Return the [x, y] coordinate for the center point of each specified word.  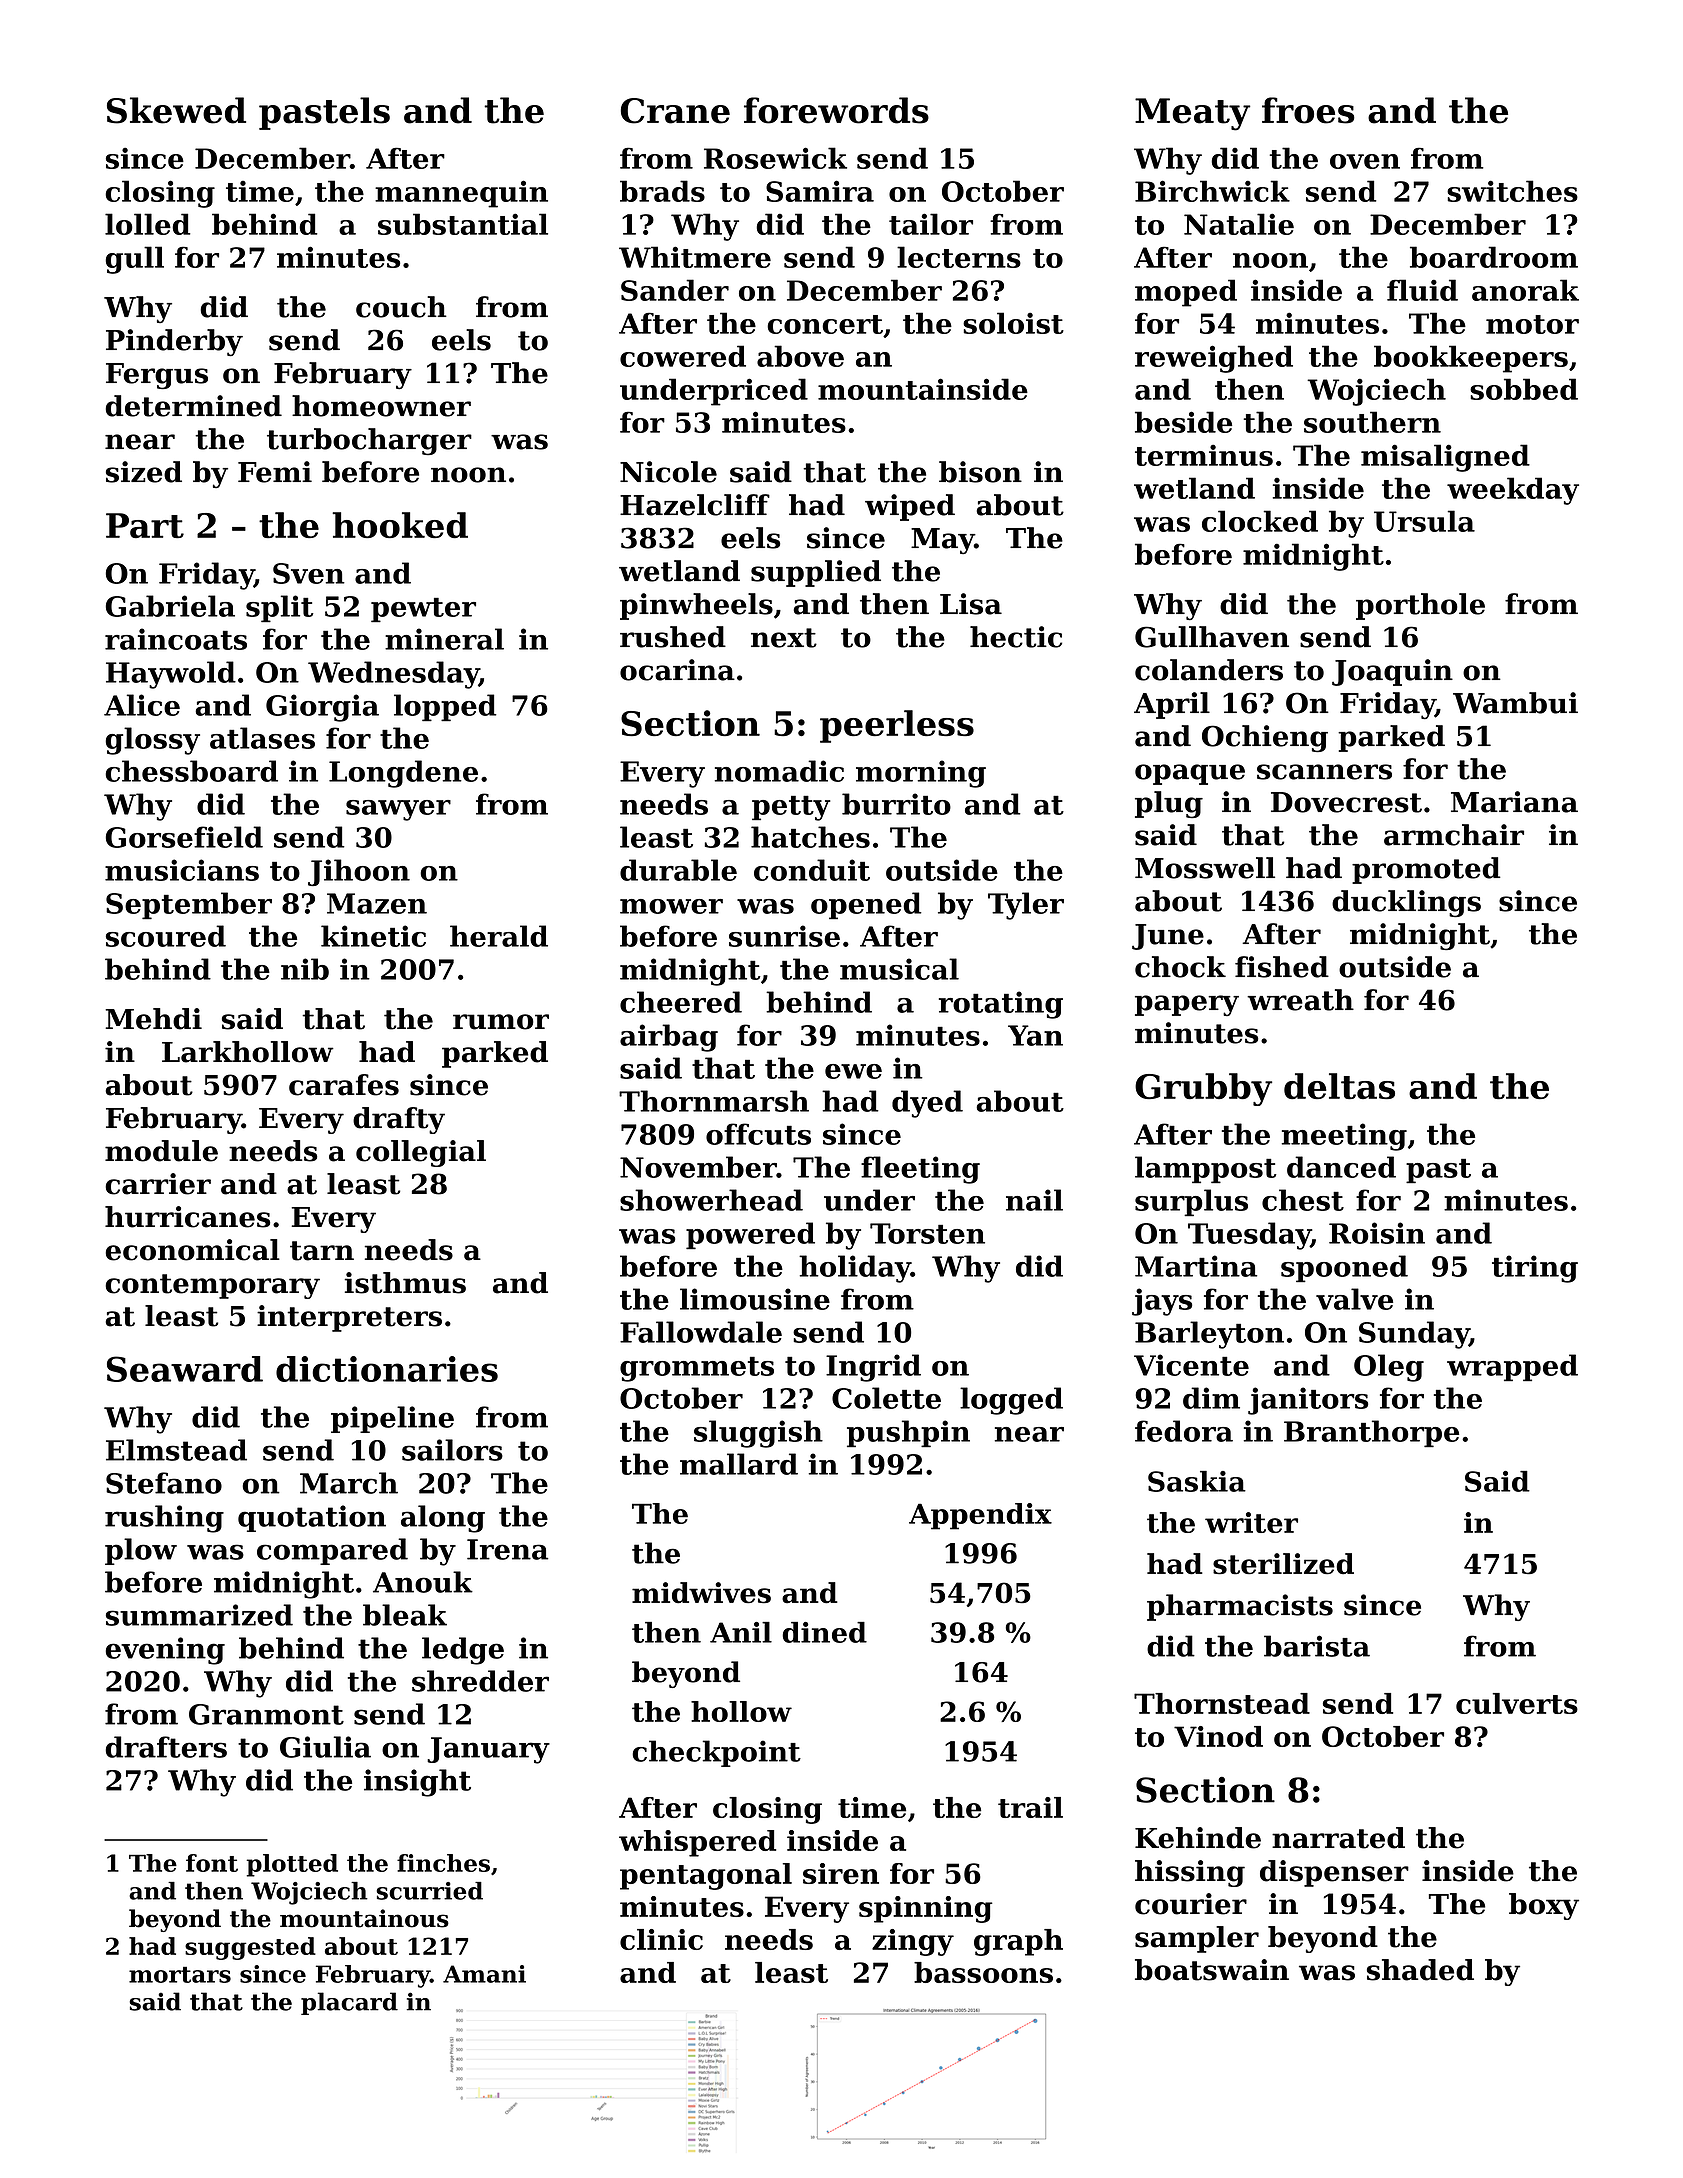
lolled [147, 224]
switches [1512, 191]
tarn [322, 1251]
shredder [480, 1681]
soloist [1013, 323]
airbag [669, 1038]
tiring [1535, 1269]
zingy [913, 1942]
